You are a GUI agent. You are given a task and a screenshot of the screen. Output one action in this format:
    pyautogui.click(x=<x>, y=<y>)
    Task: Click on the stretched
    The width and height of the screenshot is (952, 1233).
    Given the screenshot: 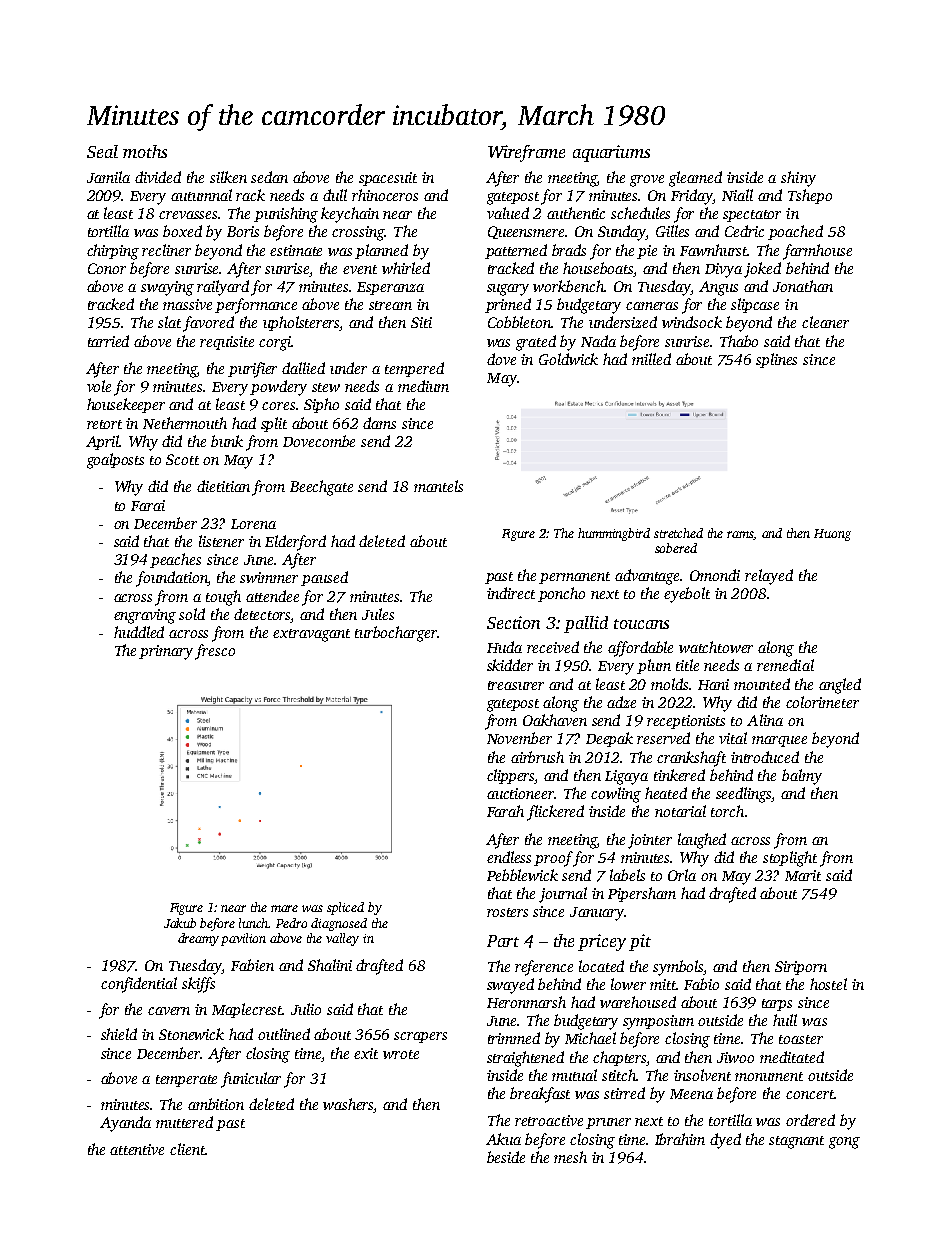 What is the action you would take?
    pyautogui.click(x=678, y=533)
